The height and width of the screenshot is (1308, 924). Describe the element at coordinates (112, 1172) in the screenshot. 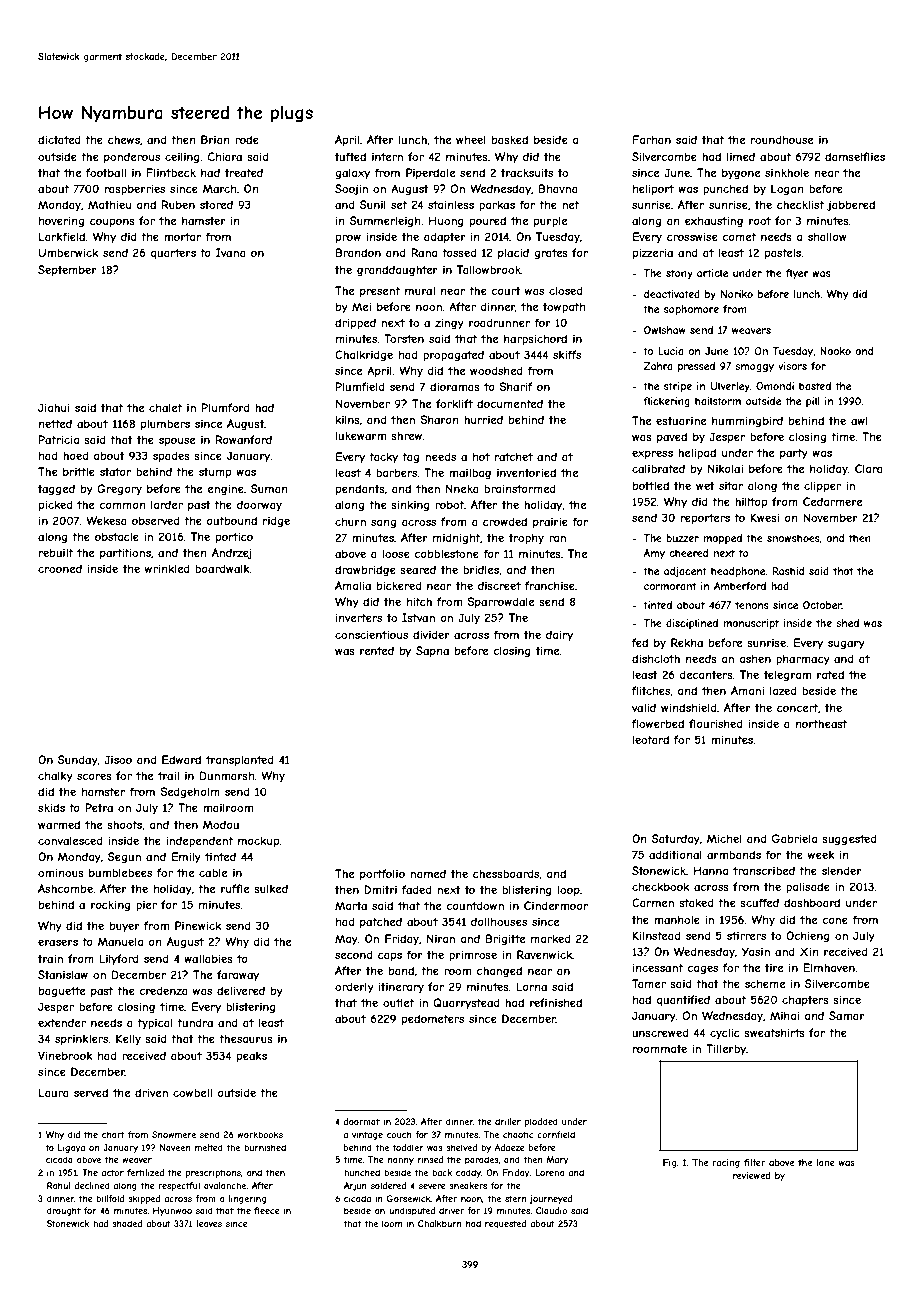

I see `actor` at that location.
